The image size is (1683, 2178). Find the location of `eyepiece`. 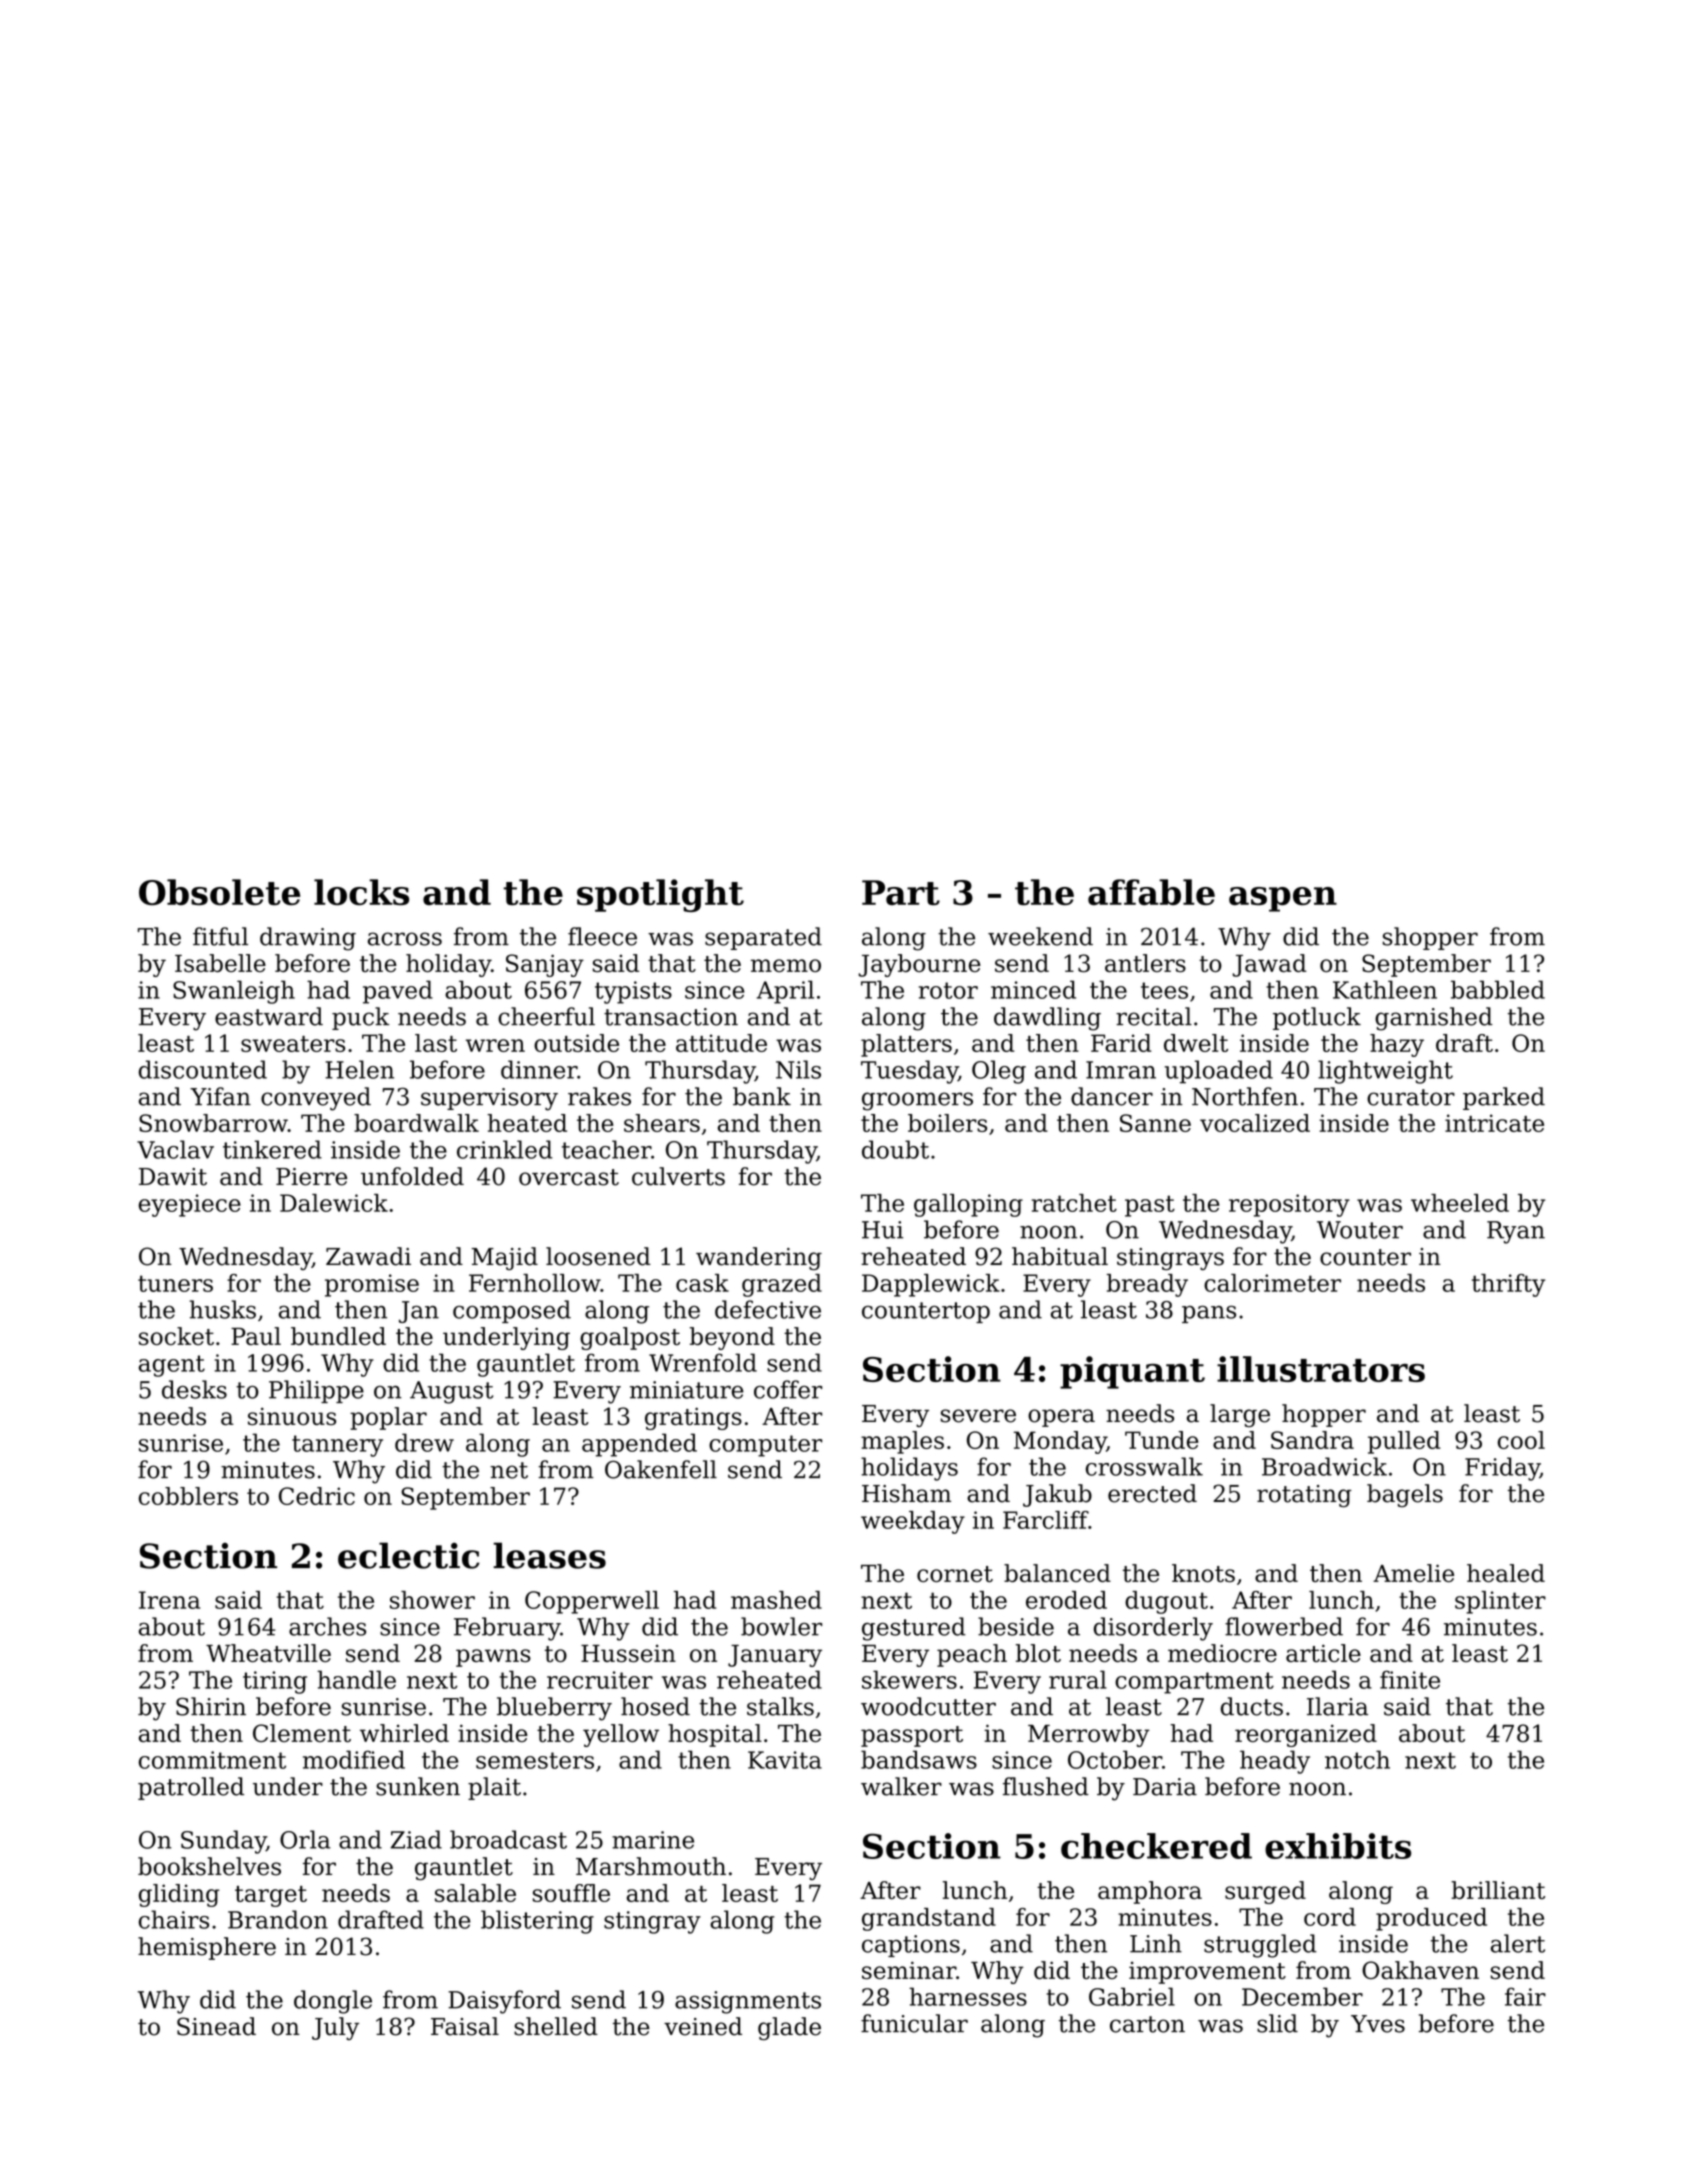

eyepiece is located at coordinates (190, 1205).
